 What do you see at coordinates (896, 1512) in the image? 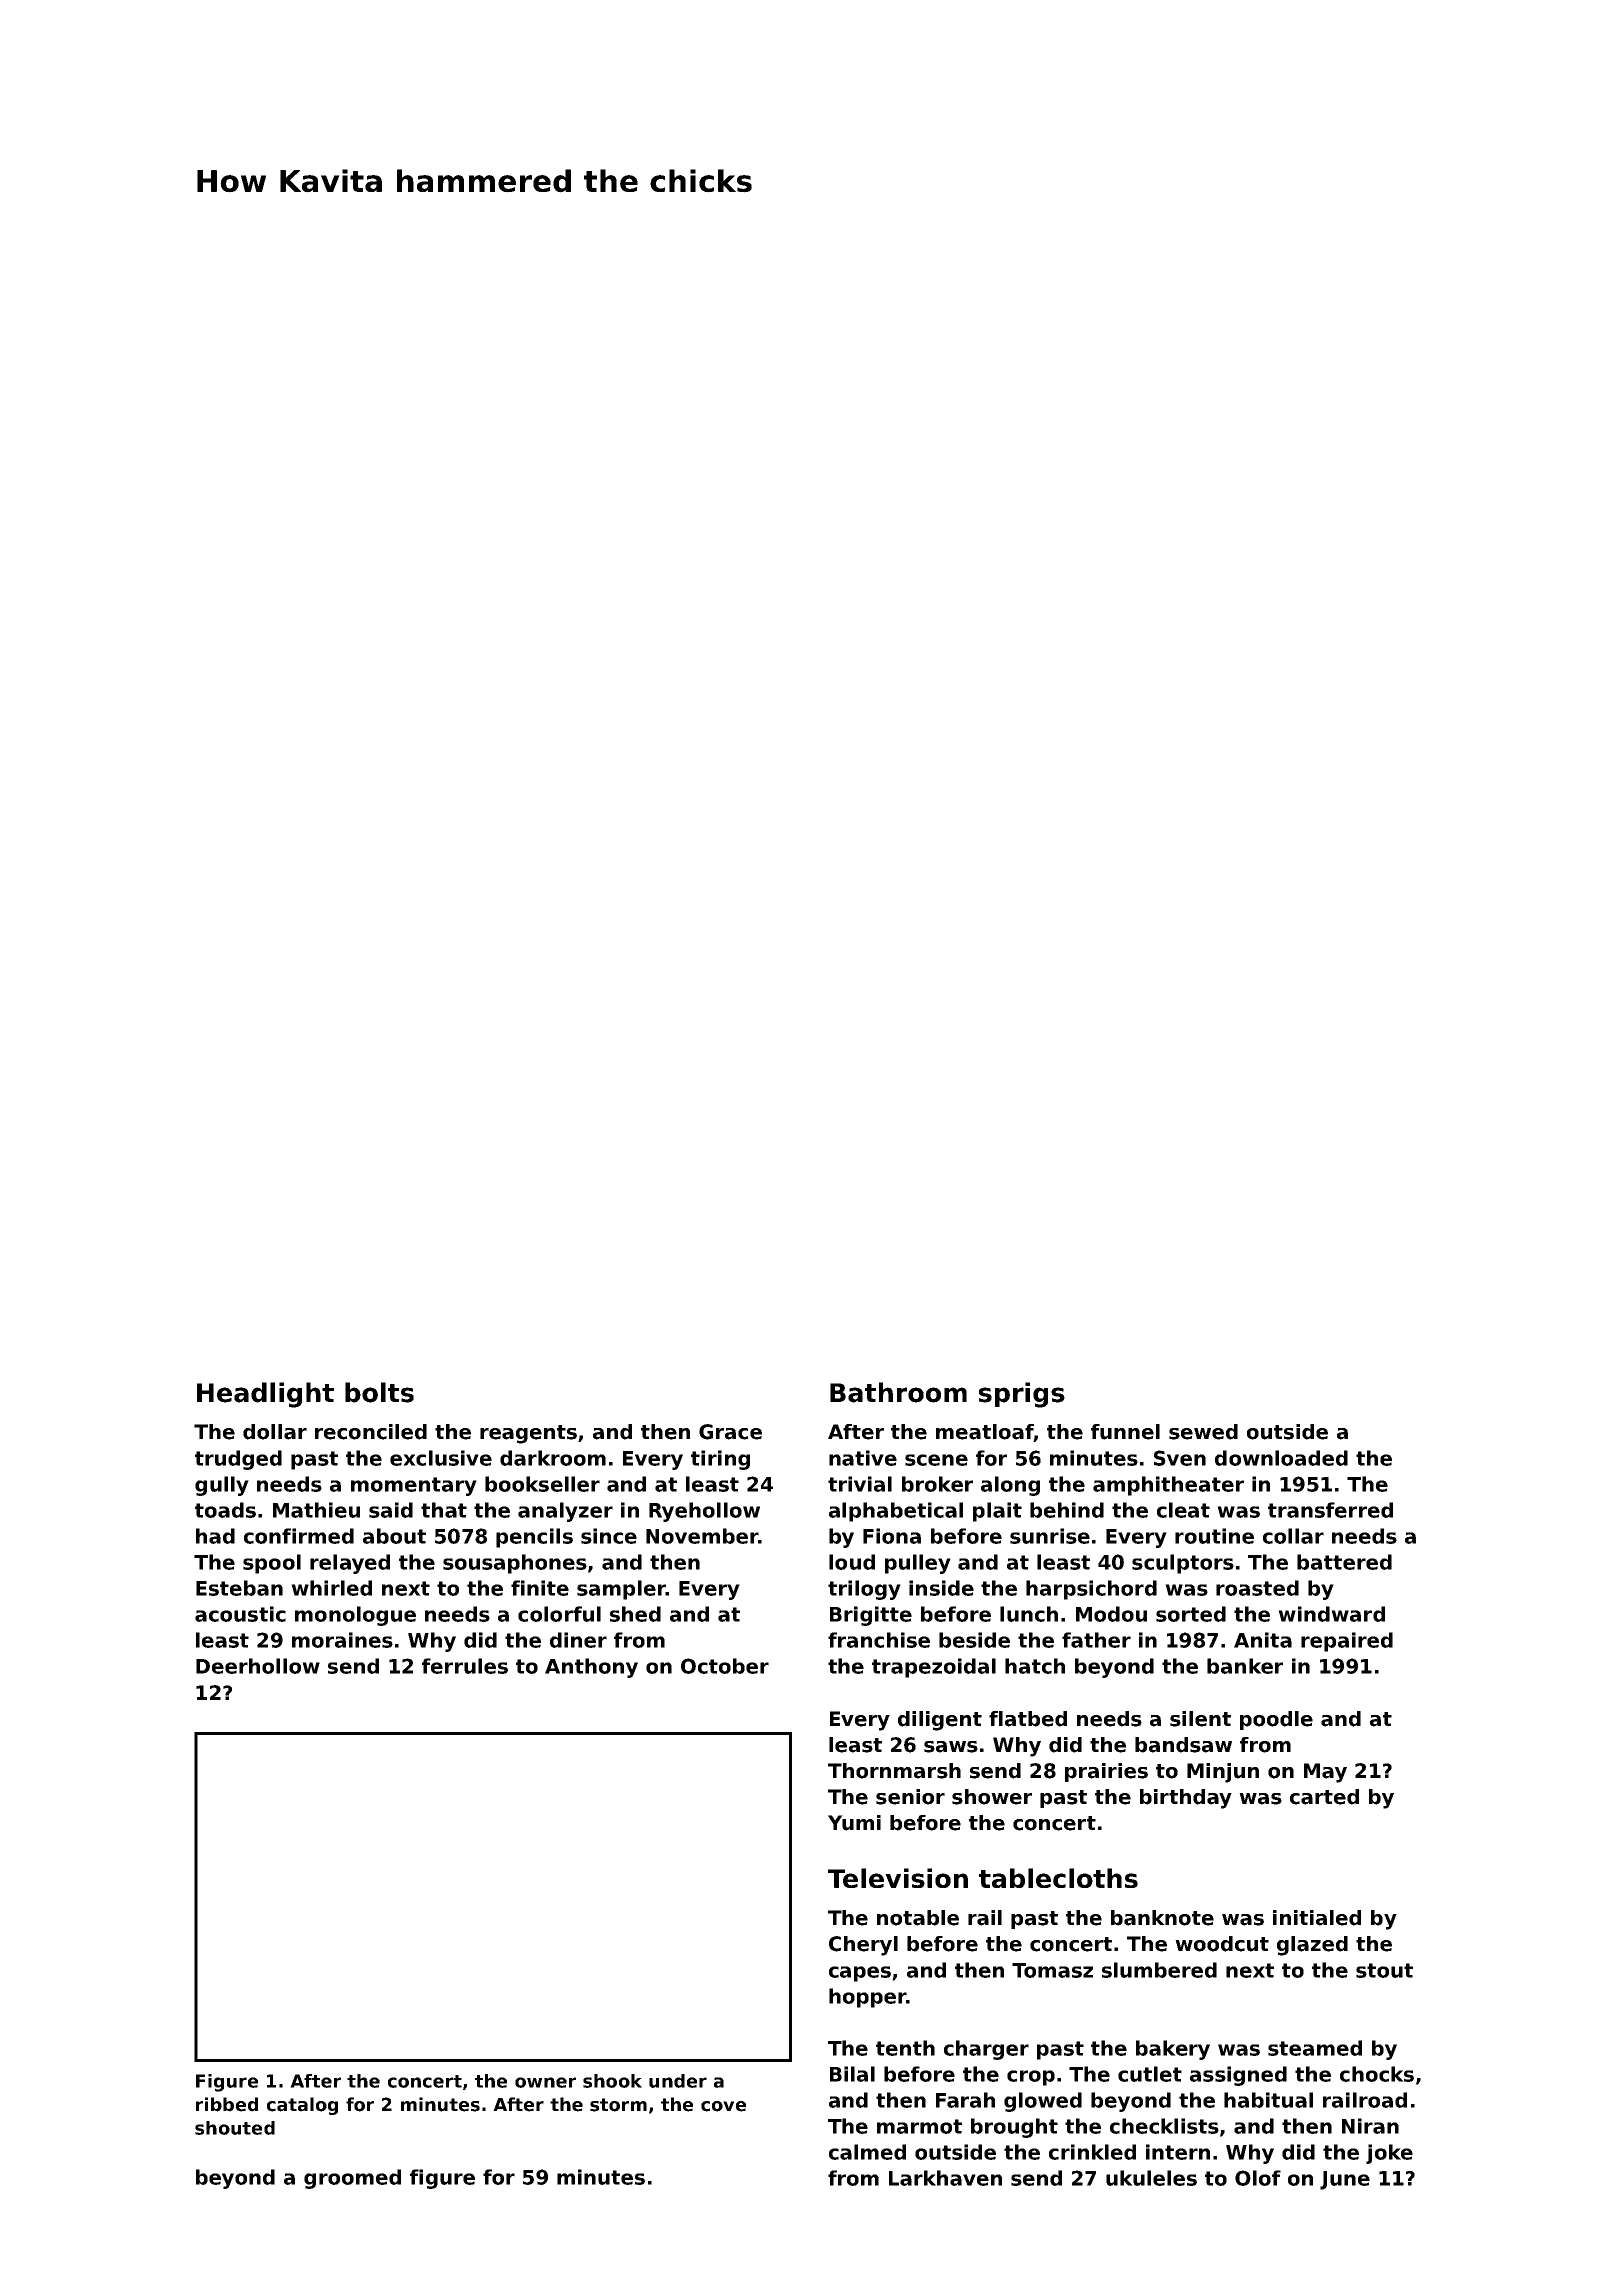
I see `alphabetical` at bounding box center [896, 1512].
